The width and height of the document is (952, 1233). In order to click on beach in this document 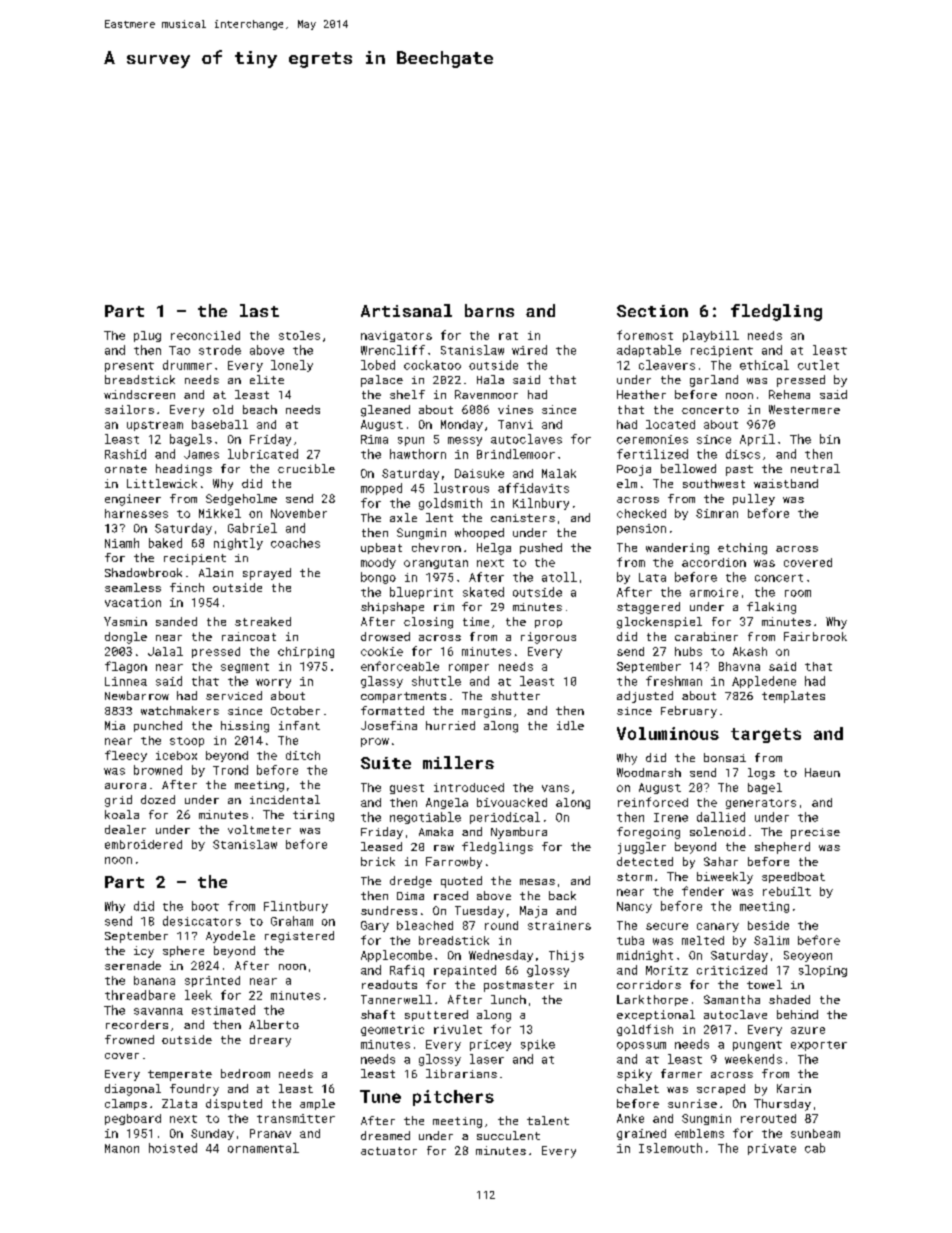, I will do `click(260, 409)`.
